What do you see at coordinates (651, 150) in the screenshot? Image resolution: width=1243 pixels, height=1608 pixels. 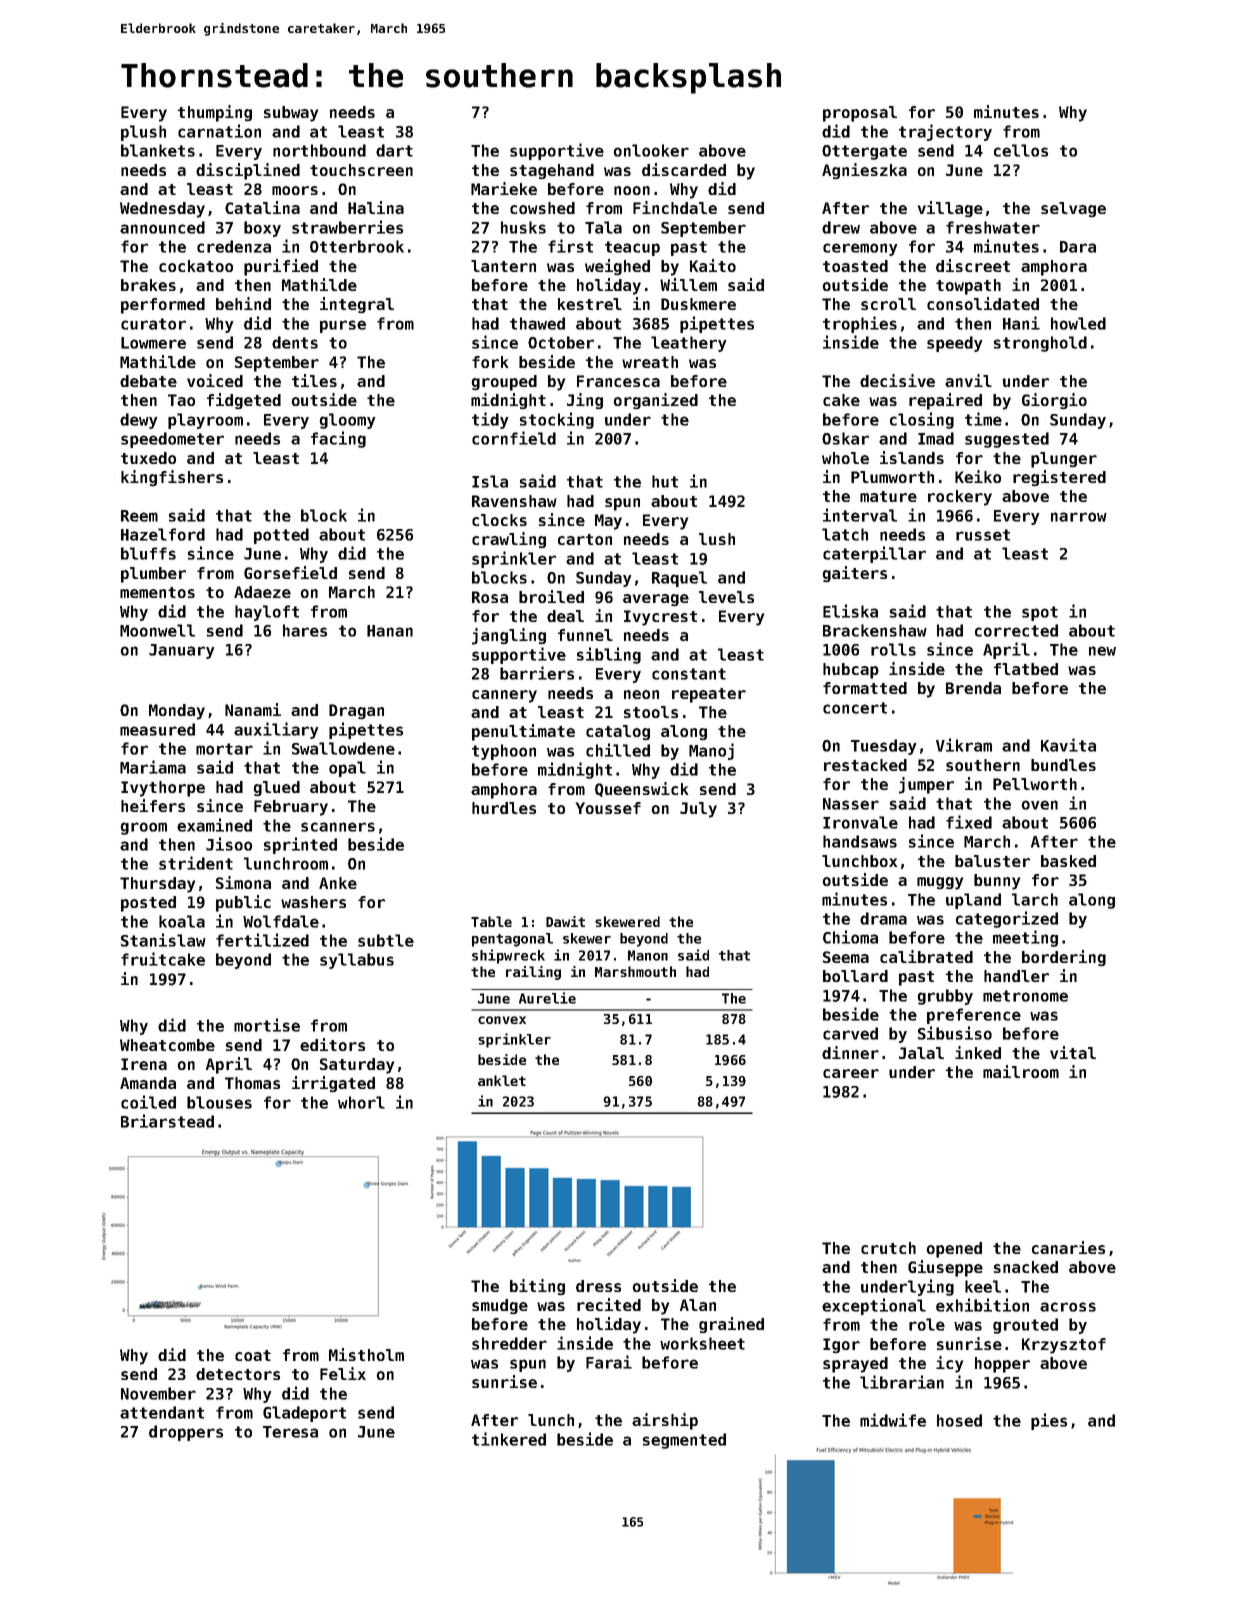 I see `onlooker` at bounding box center [651, 150].
